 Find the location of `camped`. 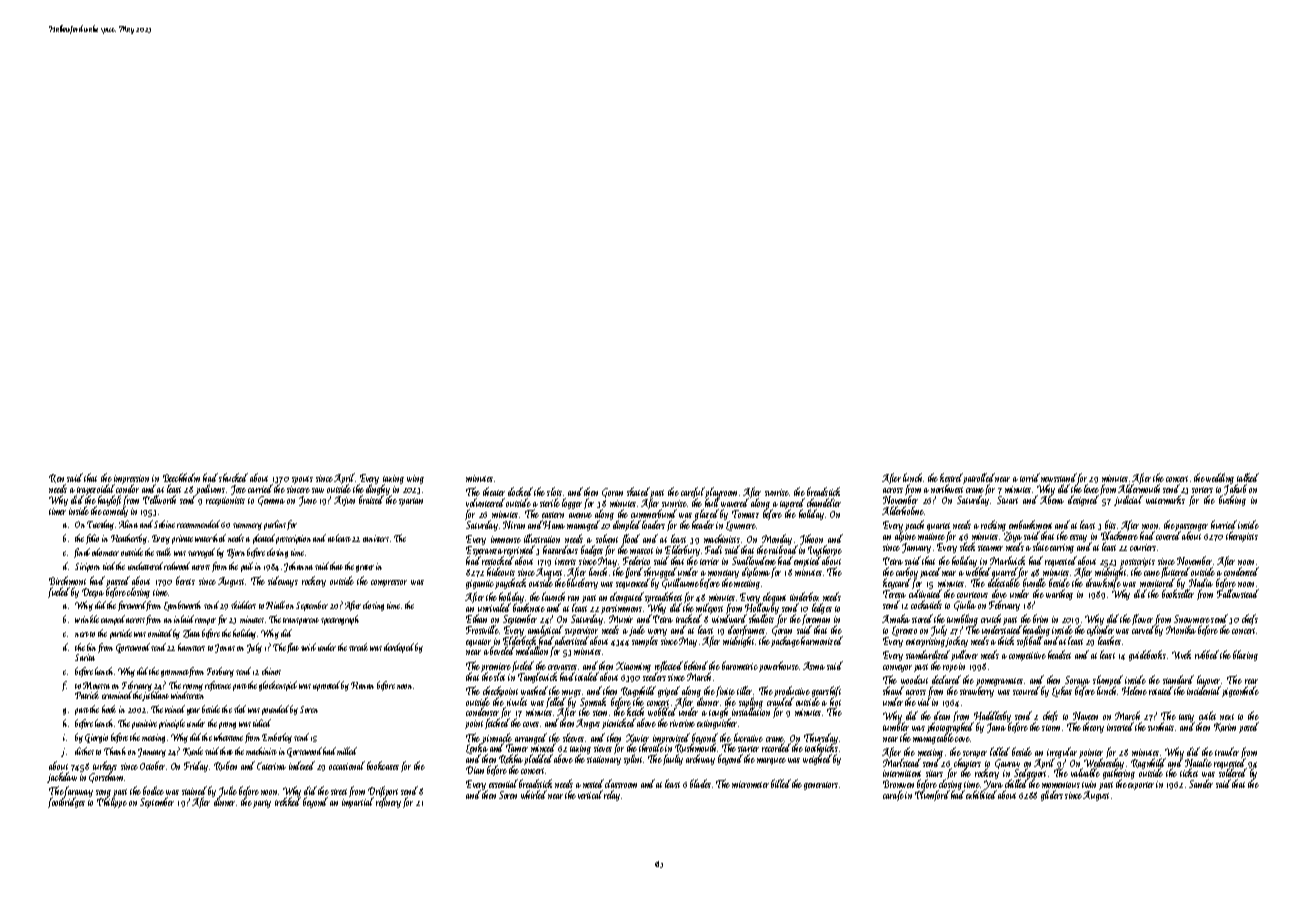

camped is located at coordinates (114, 620).
